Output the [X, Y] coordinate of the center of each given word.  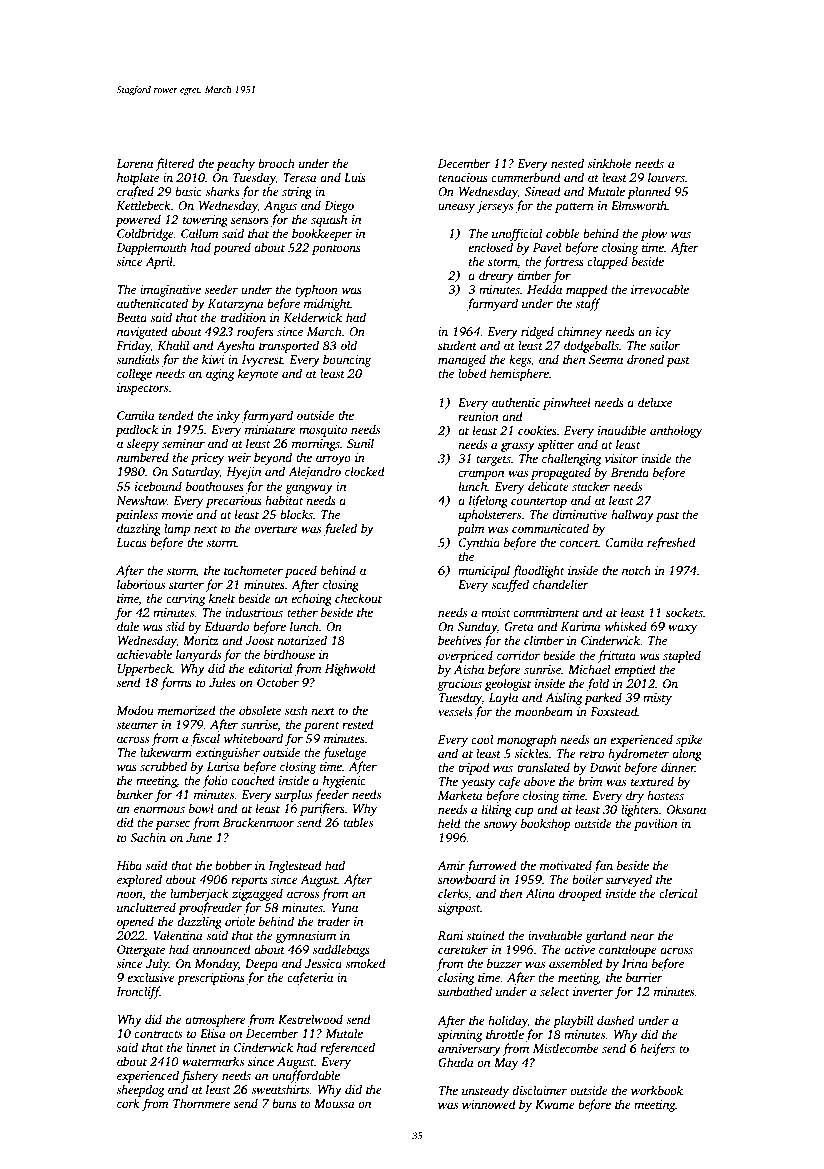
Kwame [555, 1104]
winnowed [489, 1104]
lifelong [488, 501]
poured [232, 248]
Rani [450, 935]
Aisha [469, 669]
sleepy [143, 444]
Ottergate [141, 951]
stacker [591, 486]
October [278, 682]
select [555, 991]
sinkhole [609, 163]
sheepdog [140, 1090]
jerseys [495, 207]
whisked [626, 626]
